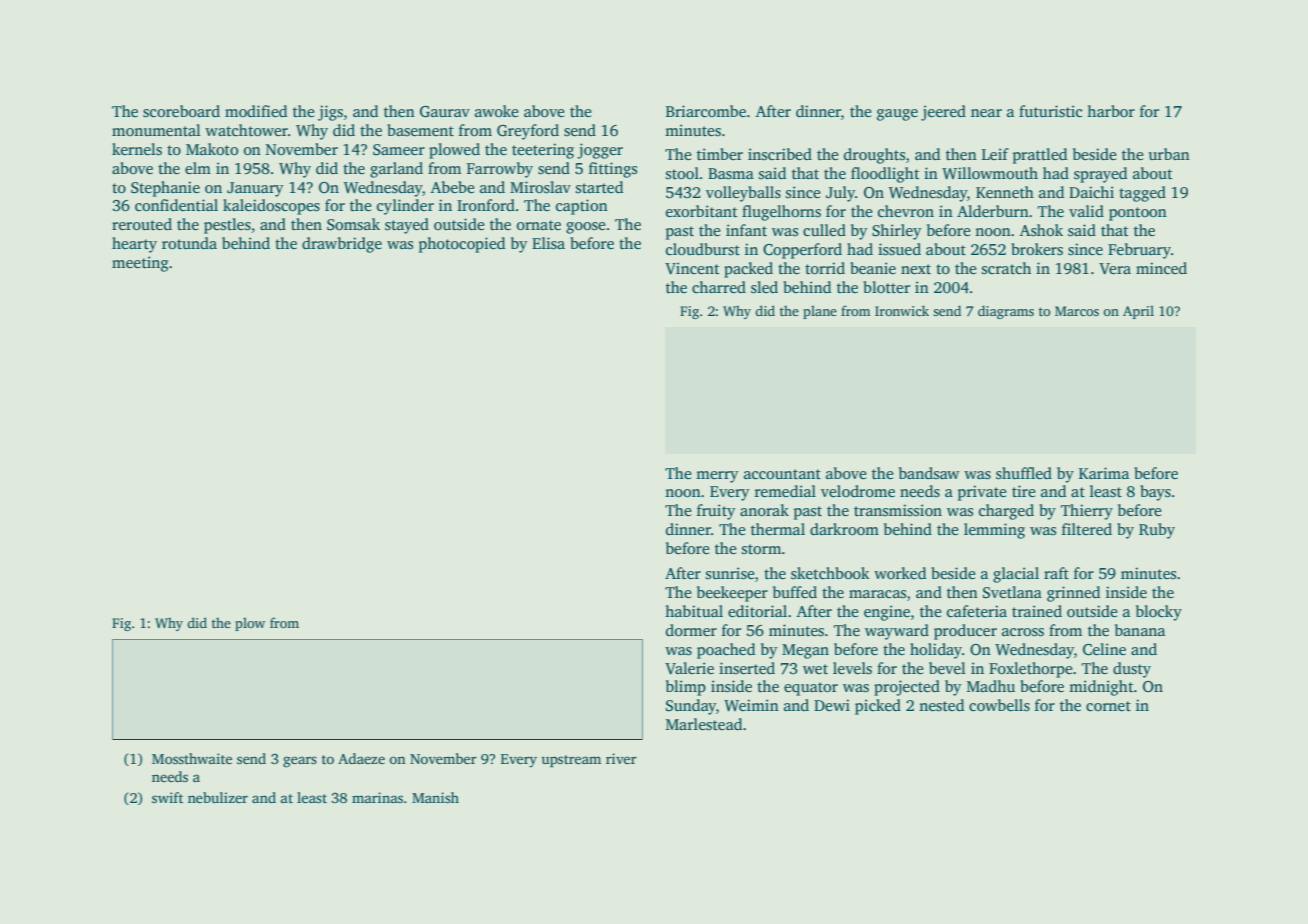  Describe the element at coordinates (256, 111) in the screenshot. I see `modified` at that location.
